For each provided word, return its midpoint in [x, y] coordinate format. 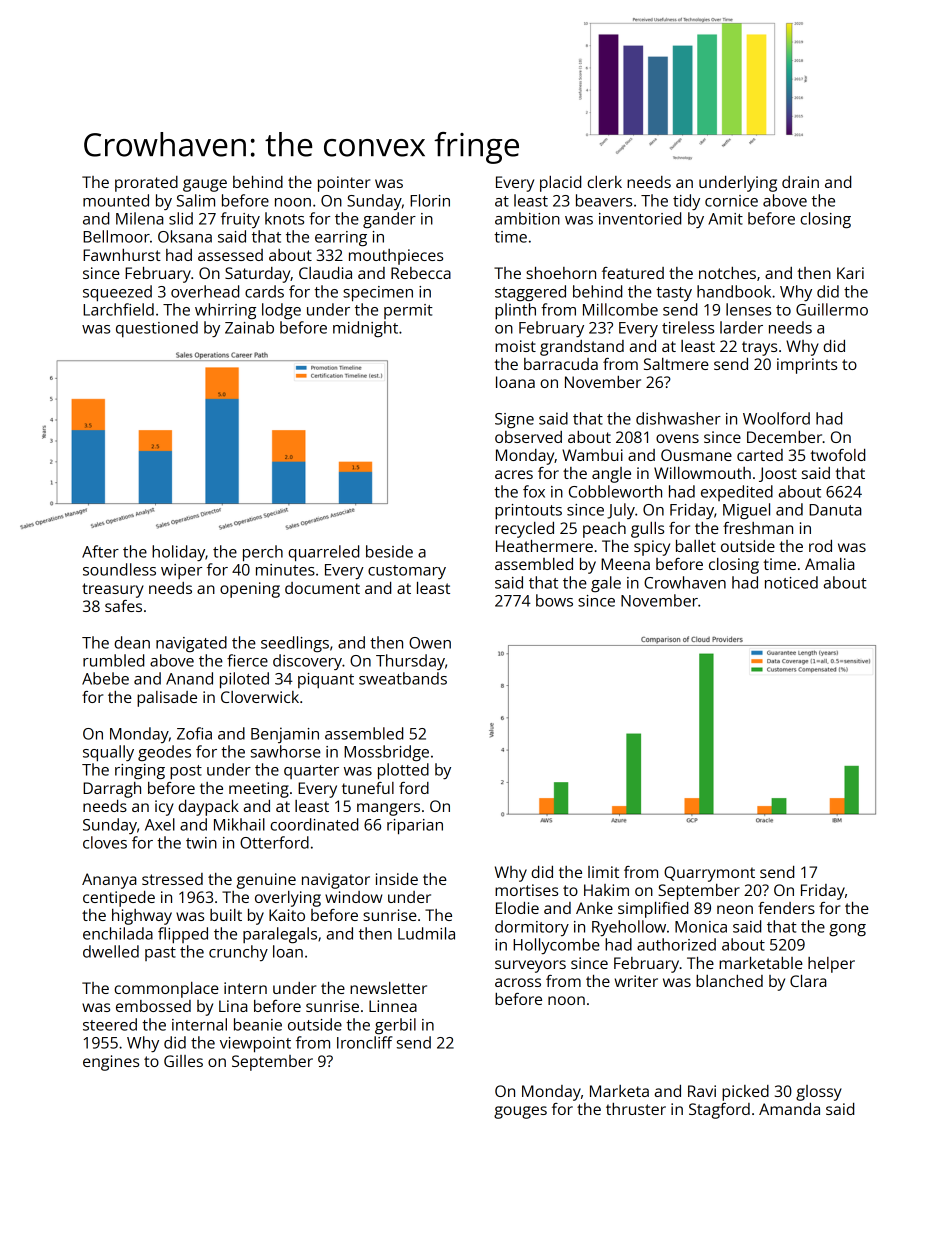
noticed [791, 582]
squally [108, 753]
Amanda [789, 1109]
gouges [520, 1112]
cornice [731, 201]
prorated [146, 184]
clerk [604, 182]
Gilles [183, 1061]
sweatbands [403, 678]
